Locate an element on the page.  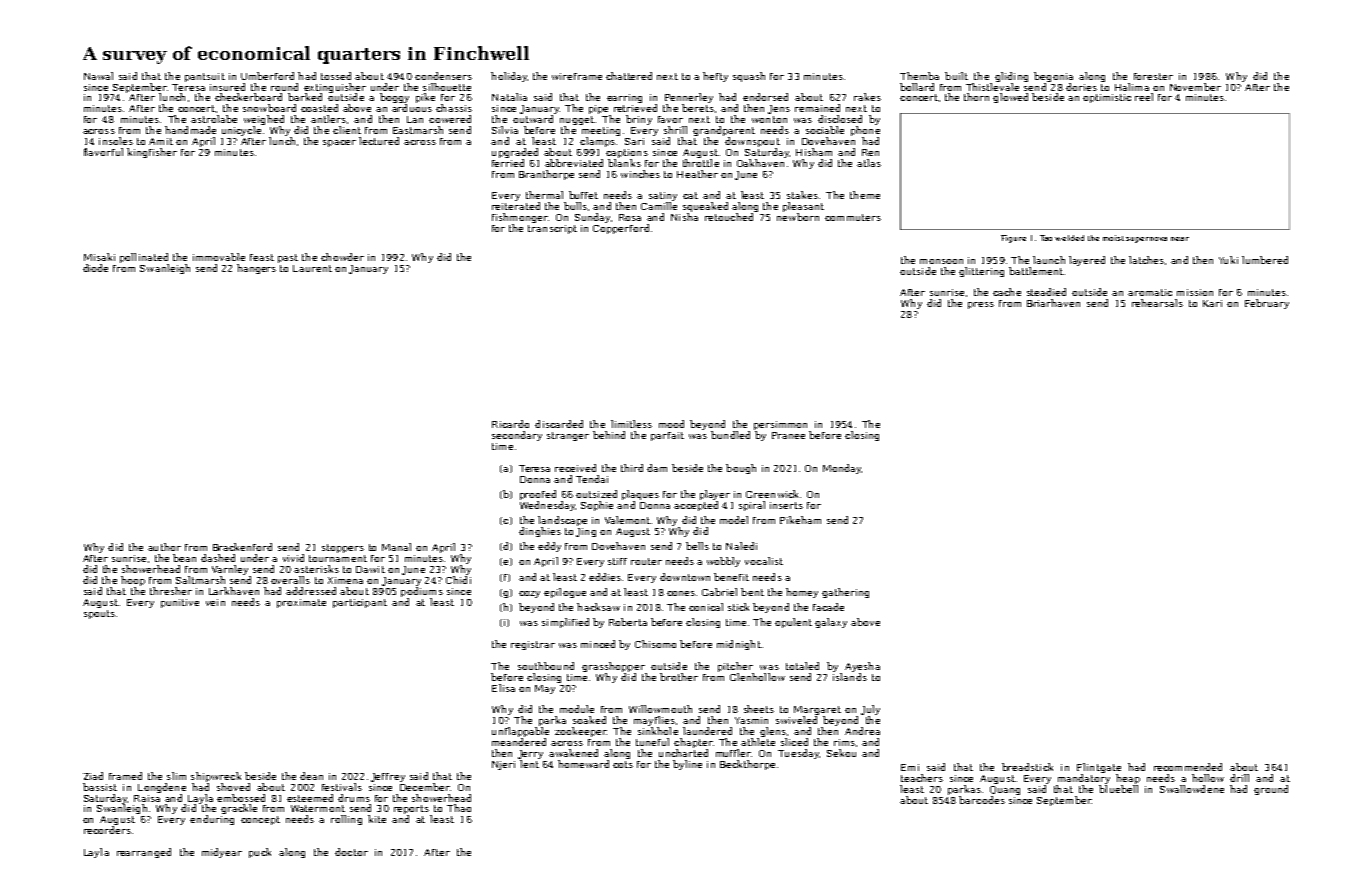
lumbered is located at coordinates (1265, 260).
